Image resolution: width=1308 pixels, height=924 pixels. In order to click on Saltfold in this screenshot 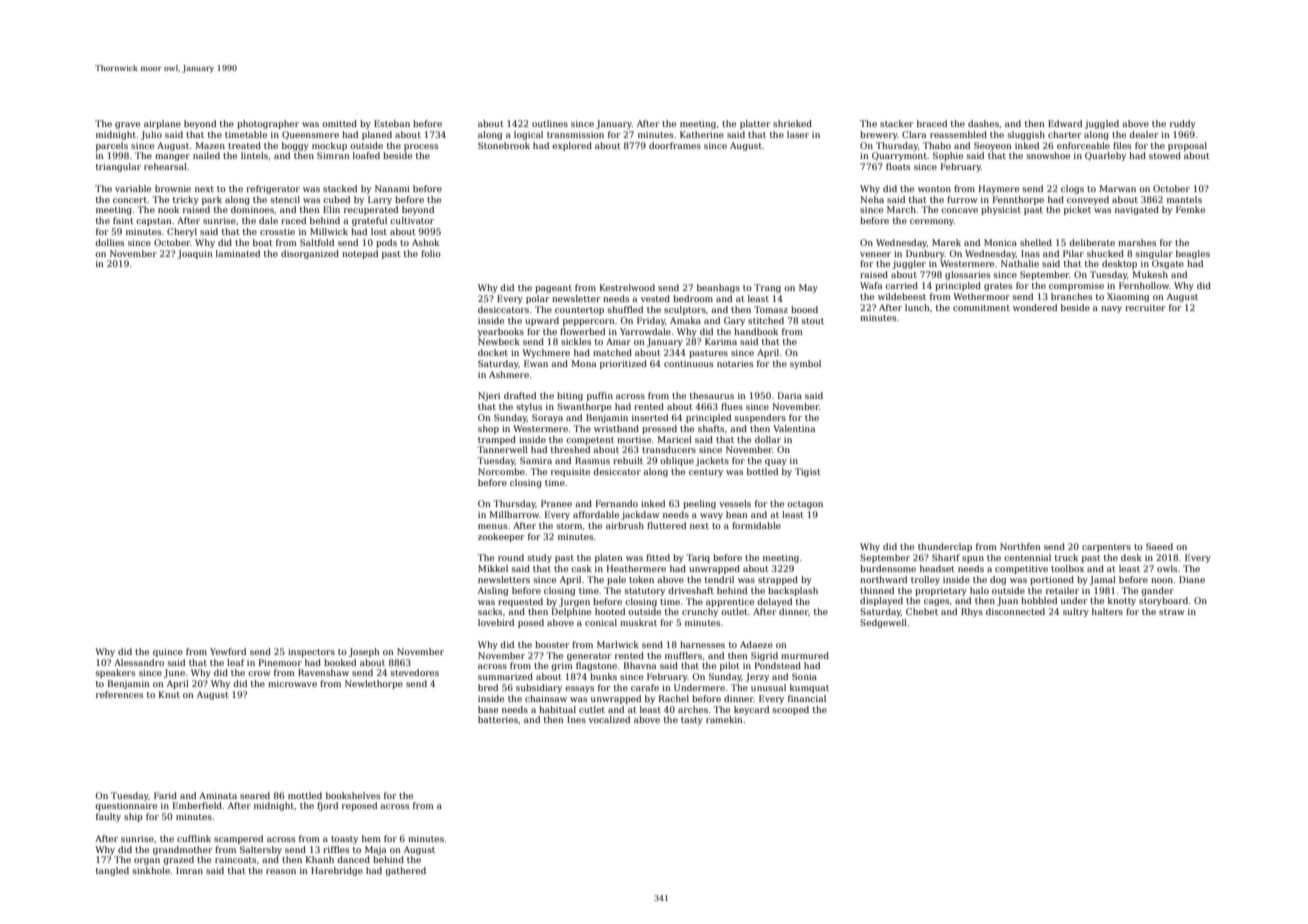, I will do `click(317, 242)`.
